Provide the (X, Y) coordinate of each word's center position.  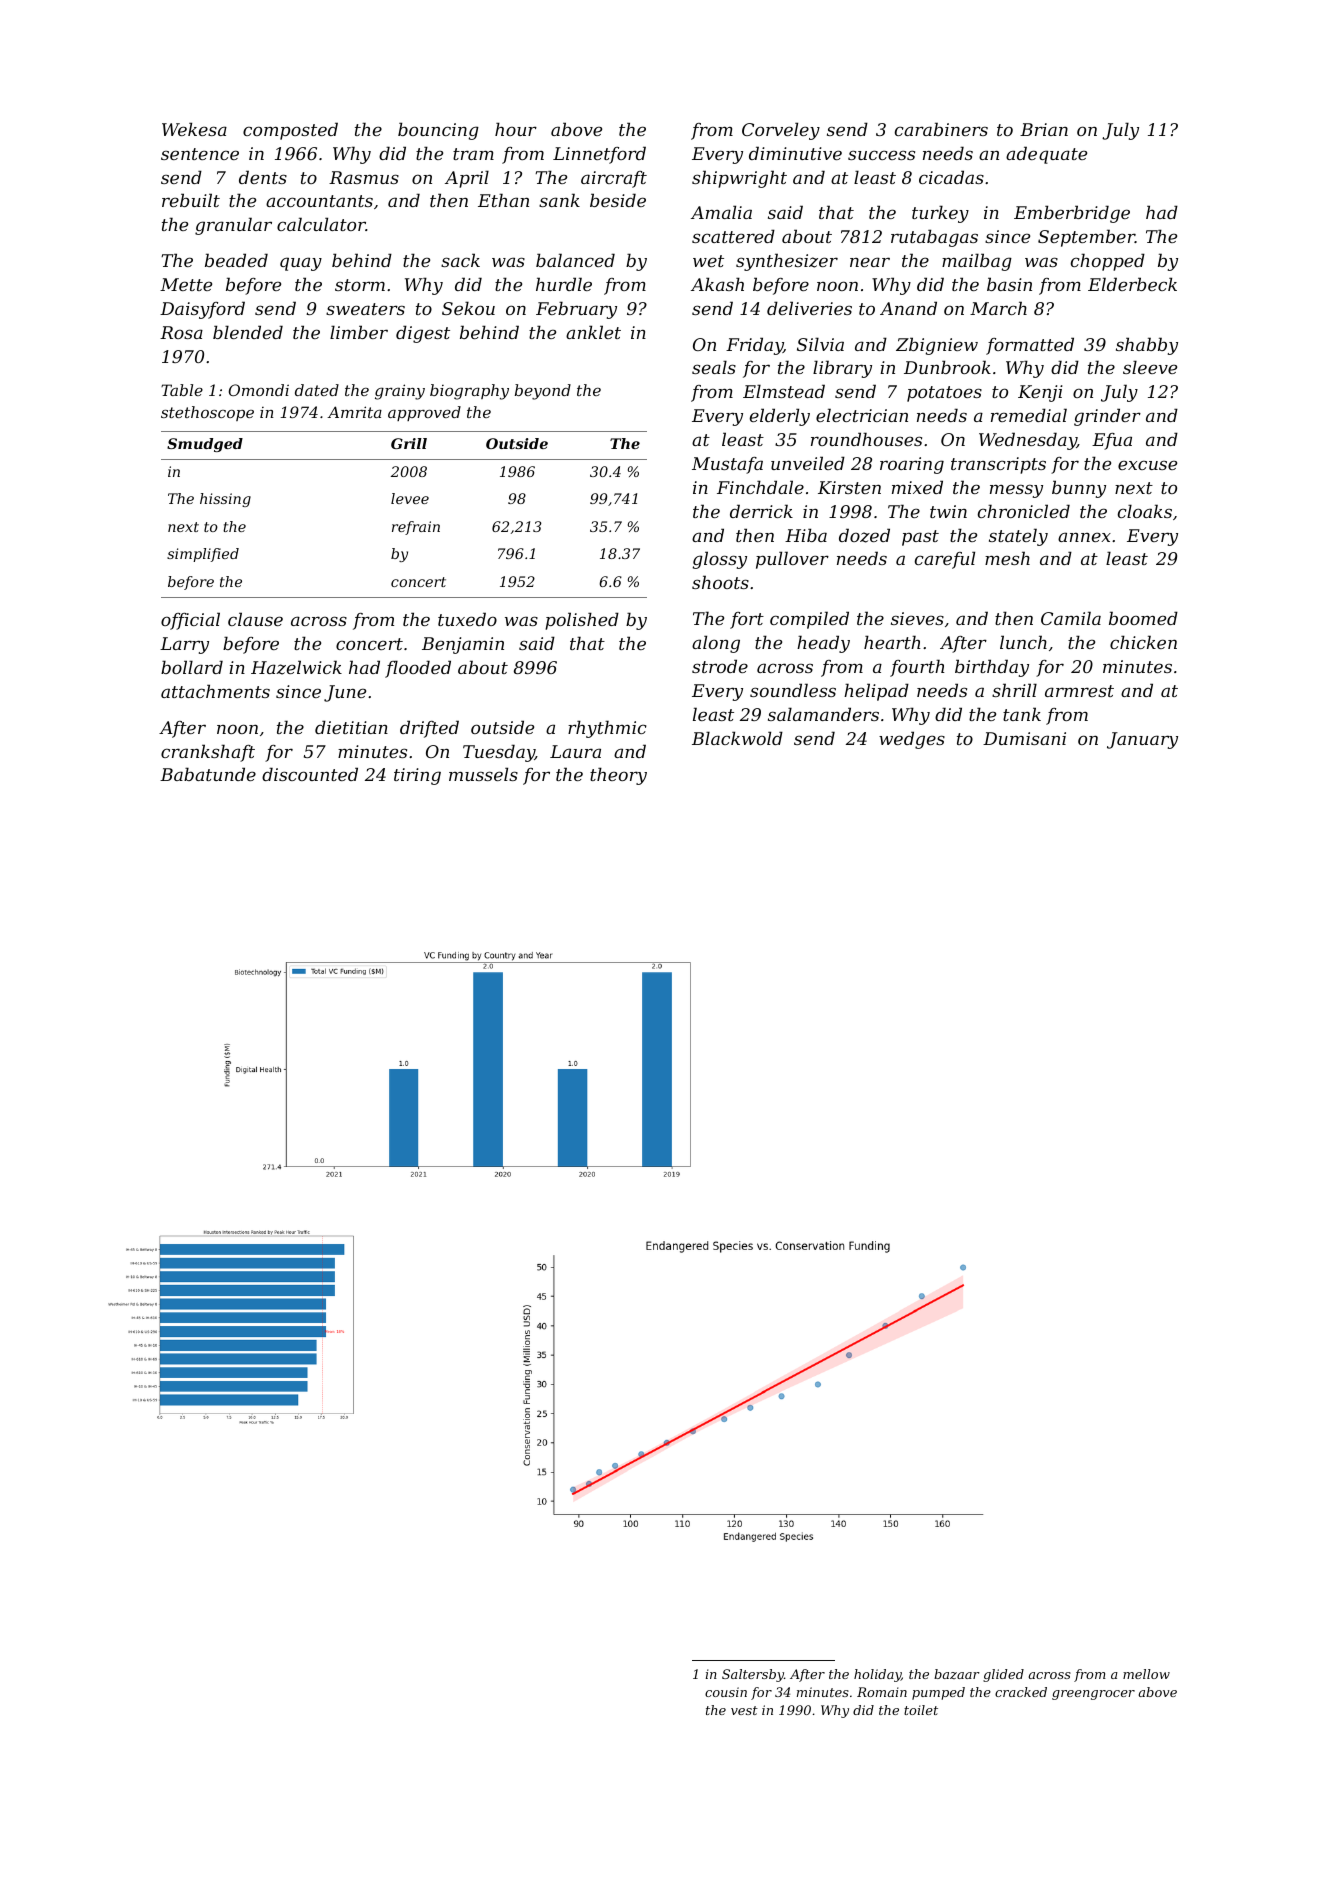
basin (1009, 284)
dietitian (351, 727)
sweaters (365, 309)
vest (744, 1710)
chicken (1143, 642)
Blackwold (737, 738)
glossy (720, 560)
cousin (726, 1692)
